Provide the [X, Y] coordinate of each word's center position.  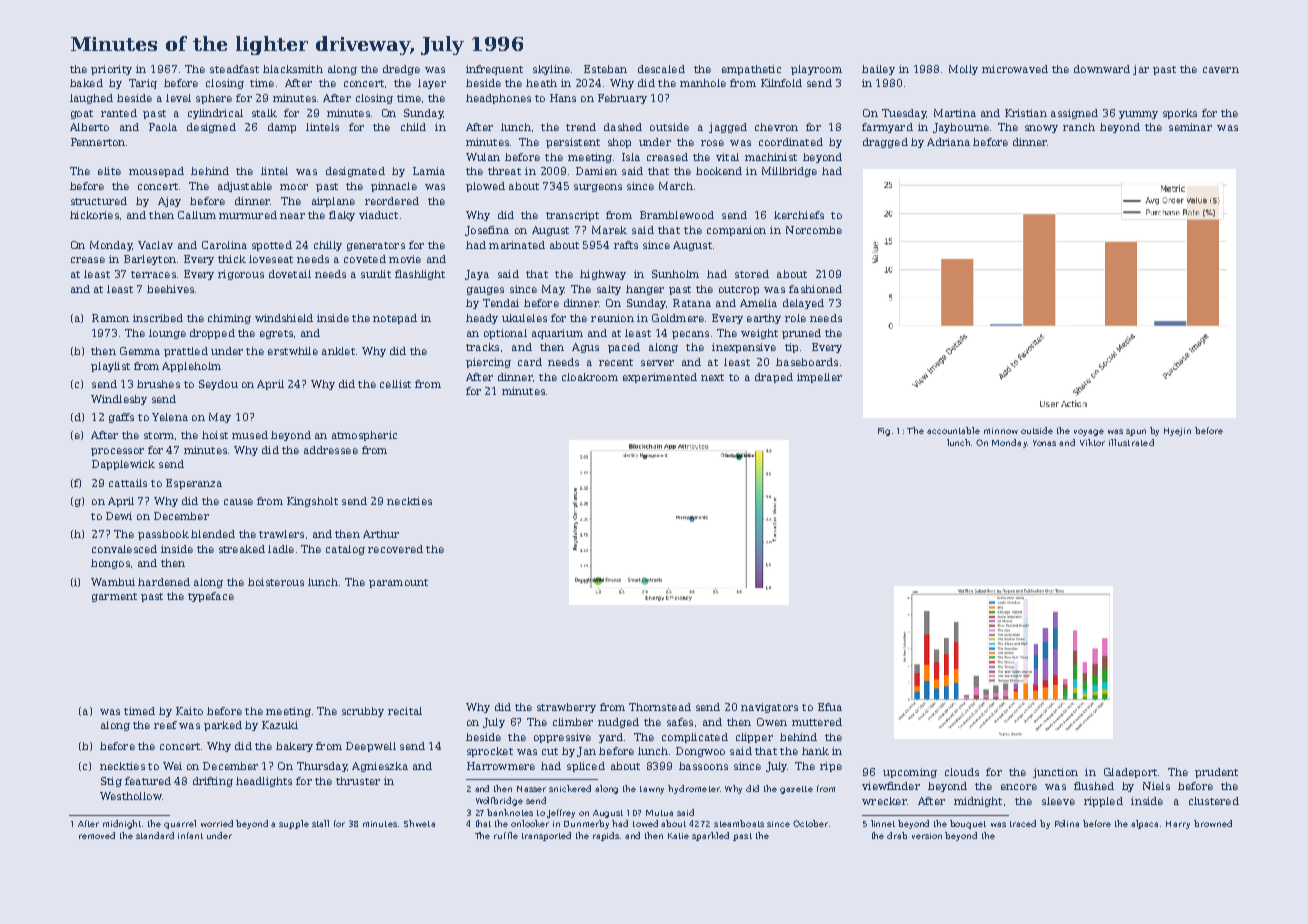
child [413, 127]
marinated [517, 245]
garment [114, 597]
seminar [1190, 127]
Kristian [1026, 113]
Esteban [605, 69]
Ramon [110, 318]
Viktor [1092, 442]
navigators [769, 708]
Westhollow [131, 796]
